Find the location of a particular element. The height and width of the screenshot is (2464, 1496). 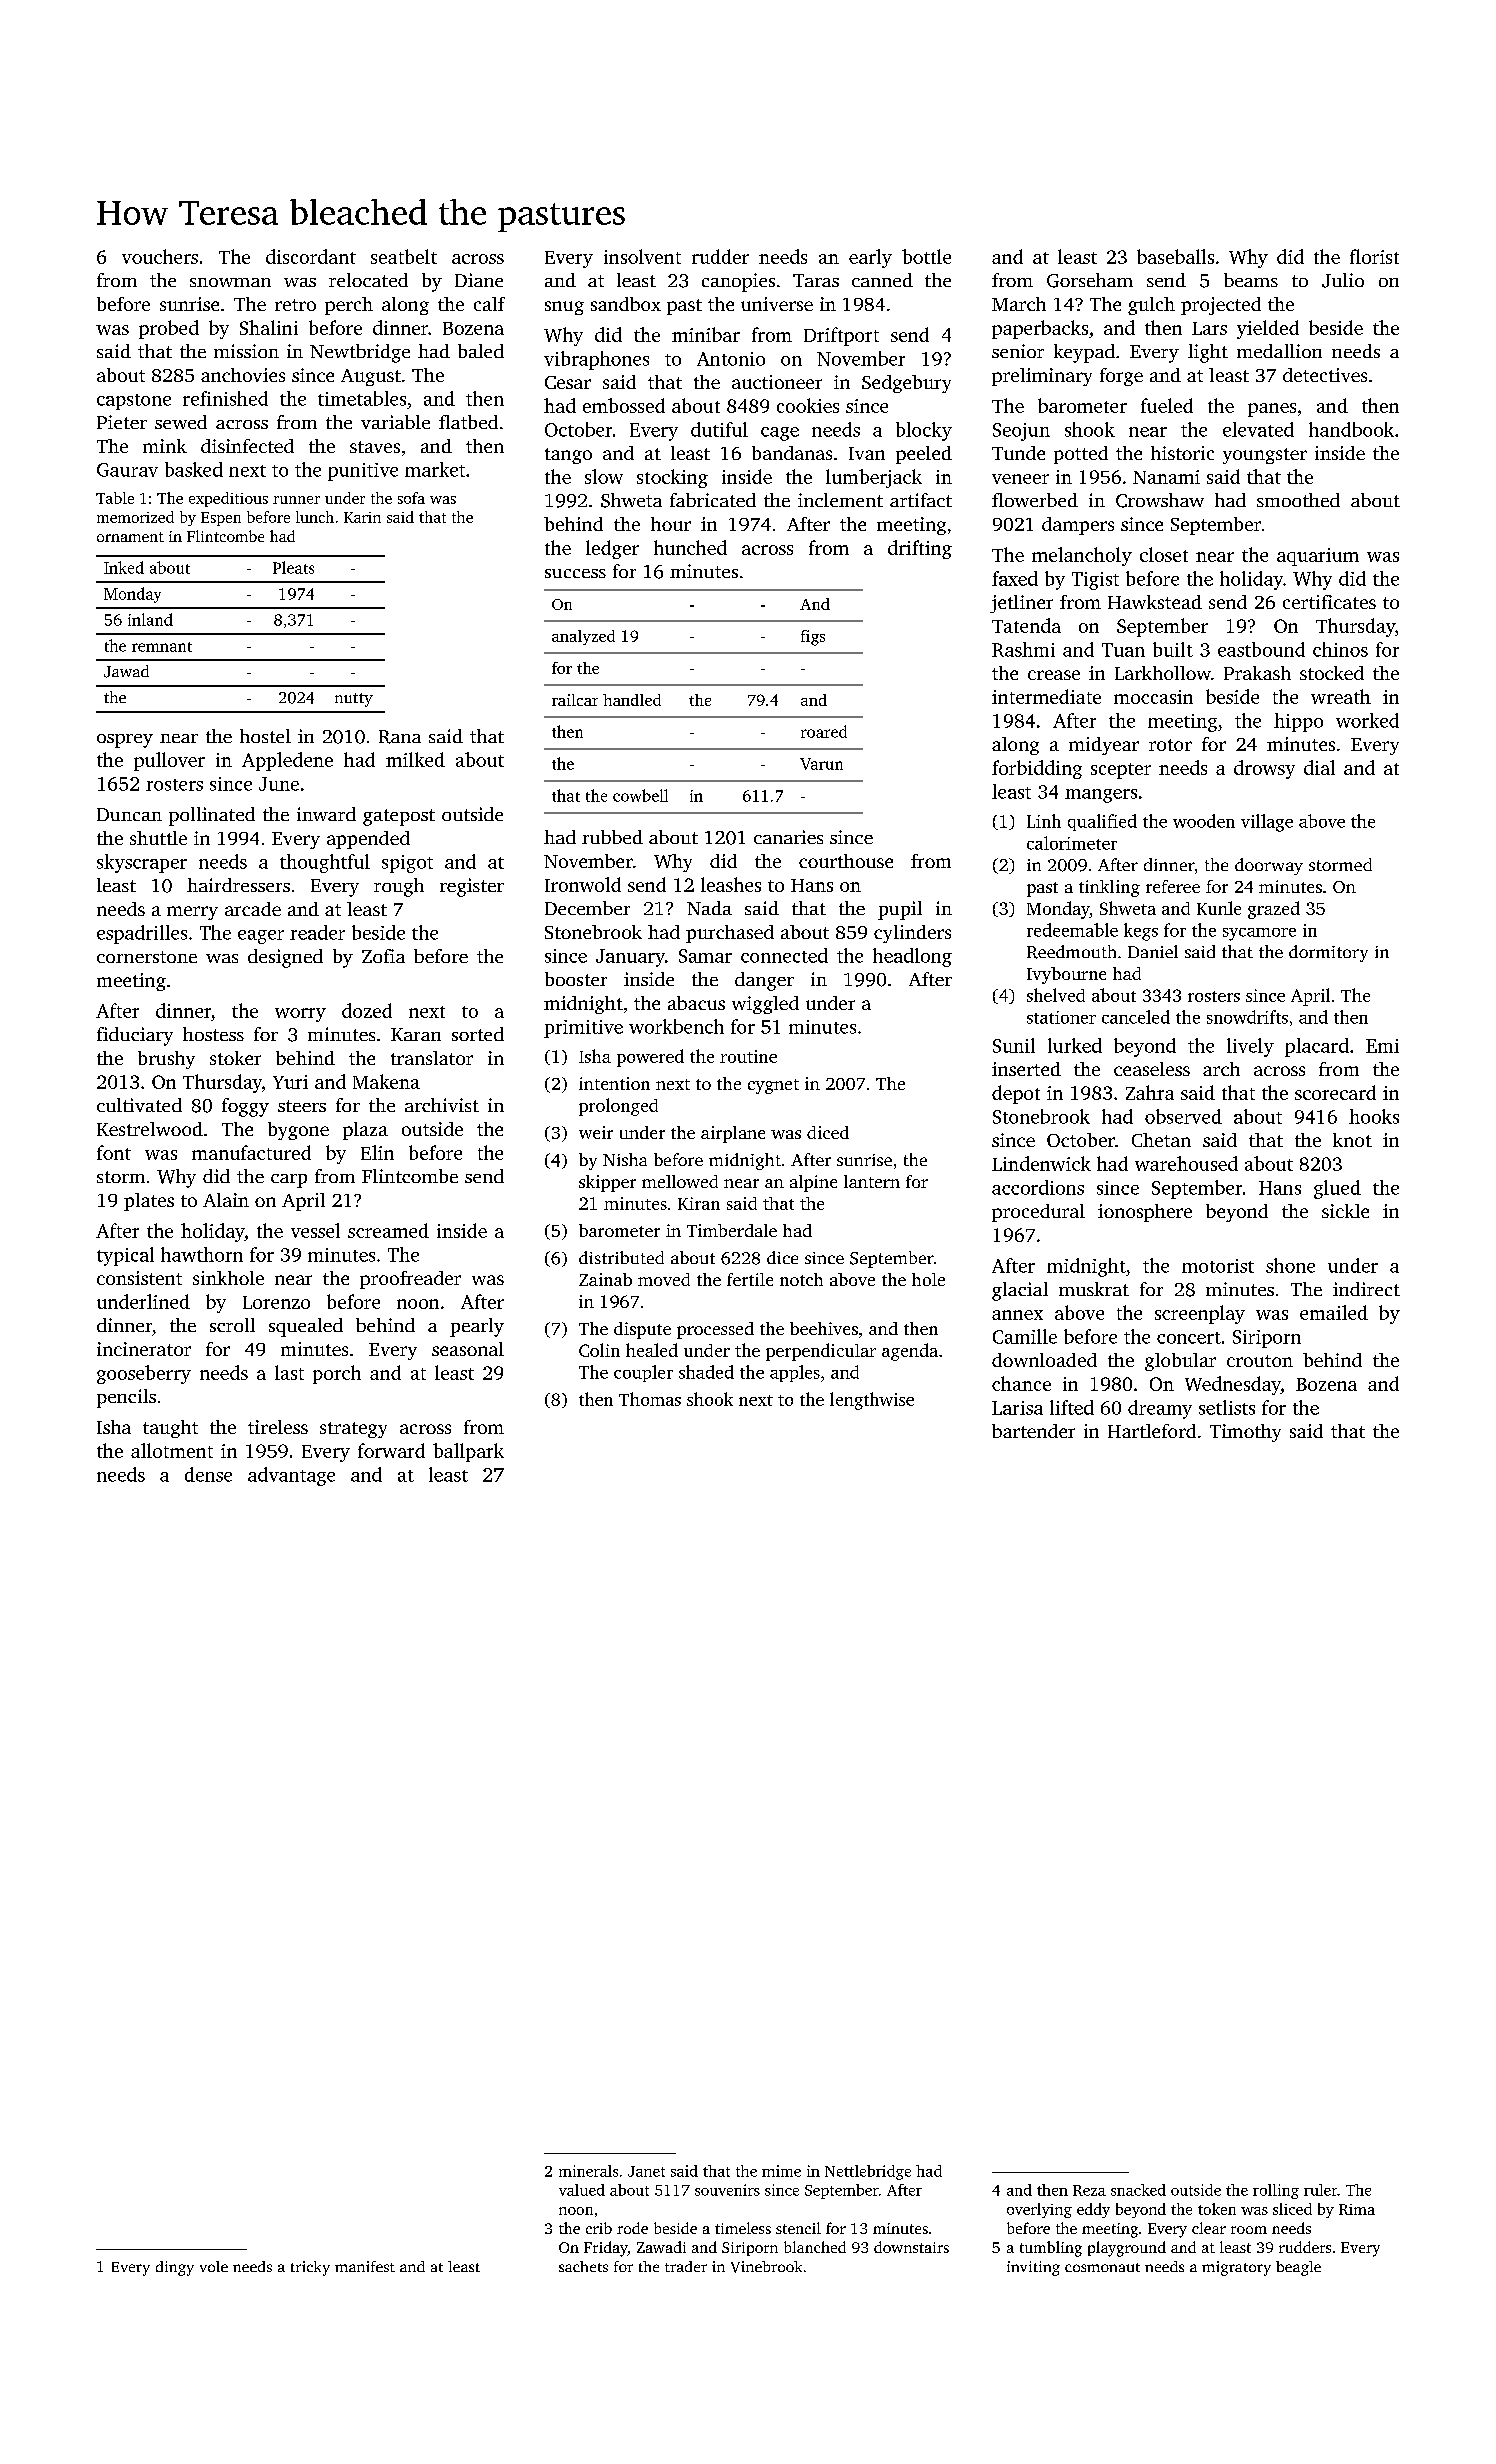

brushy is located at coordinates (166, 1060).
